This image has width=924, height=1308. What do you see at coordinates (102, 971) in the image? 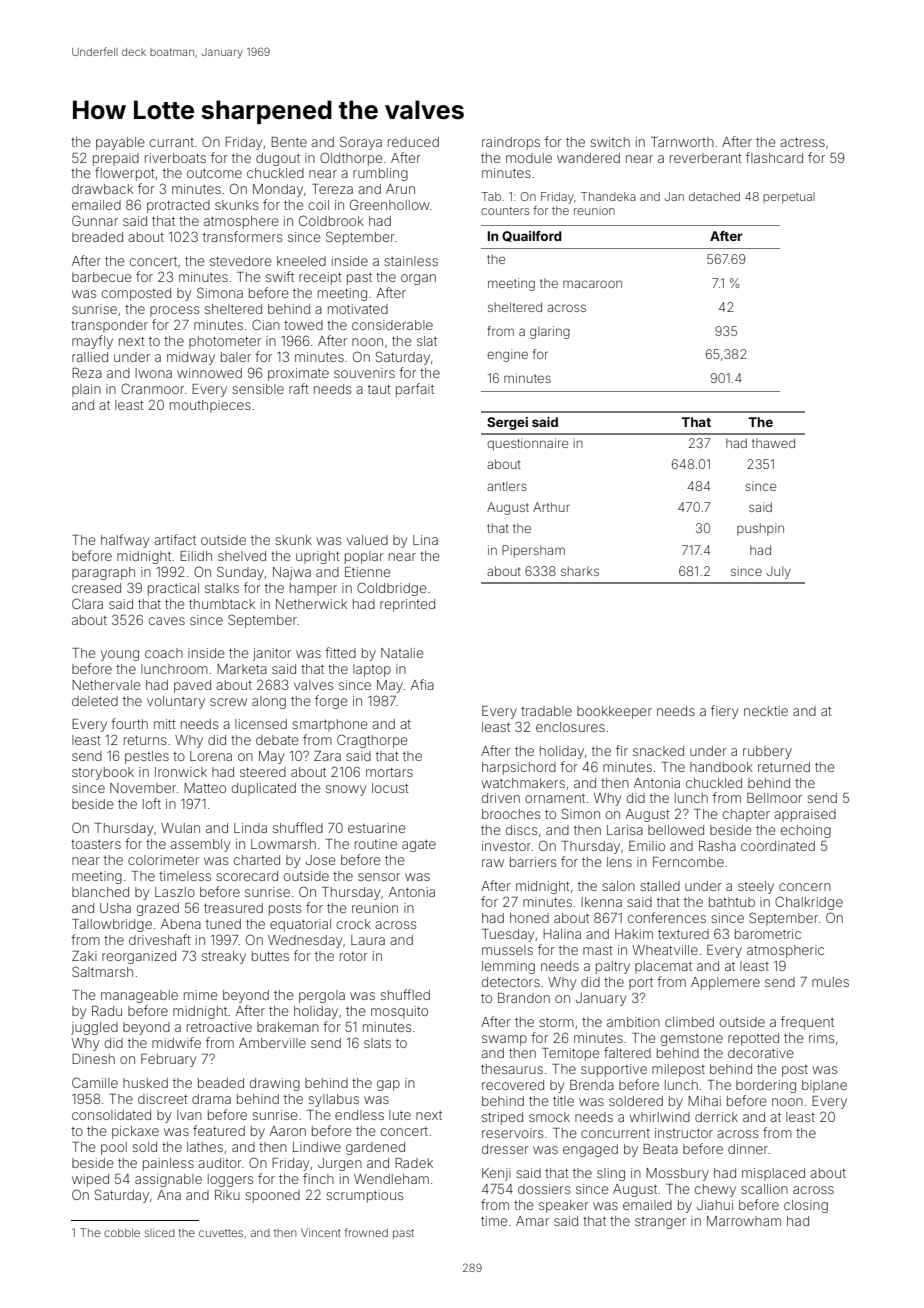
I see `Saltmarsh` at bounding box center [102, 971].
